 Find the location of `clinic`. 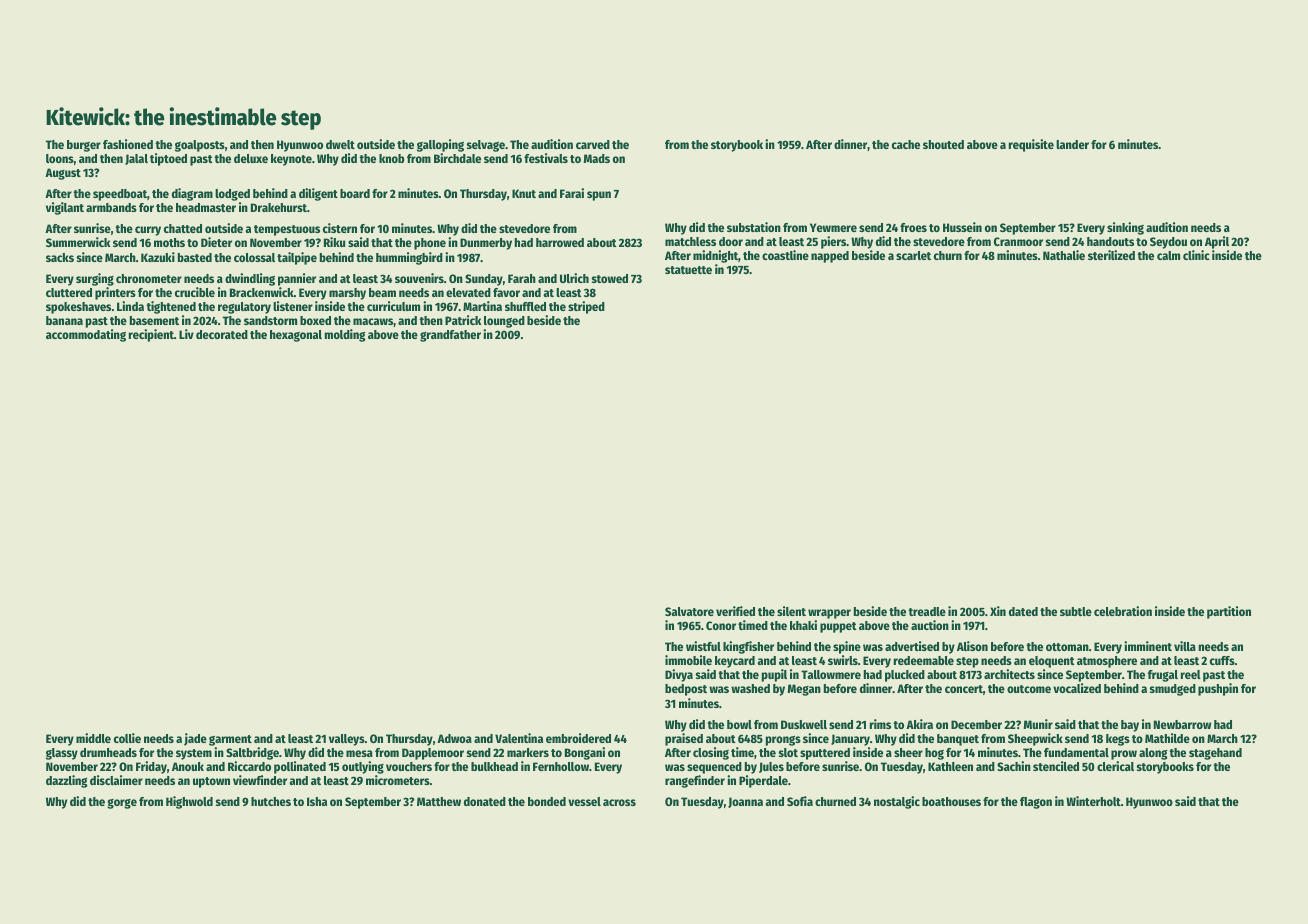

clinic is located at coordinates (1196, 255).
